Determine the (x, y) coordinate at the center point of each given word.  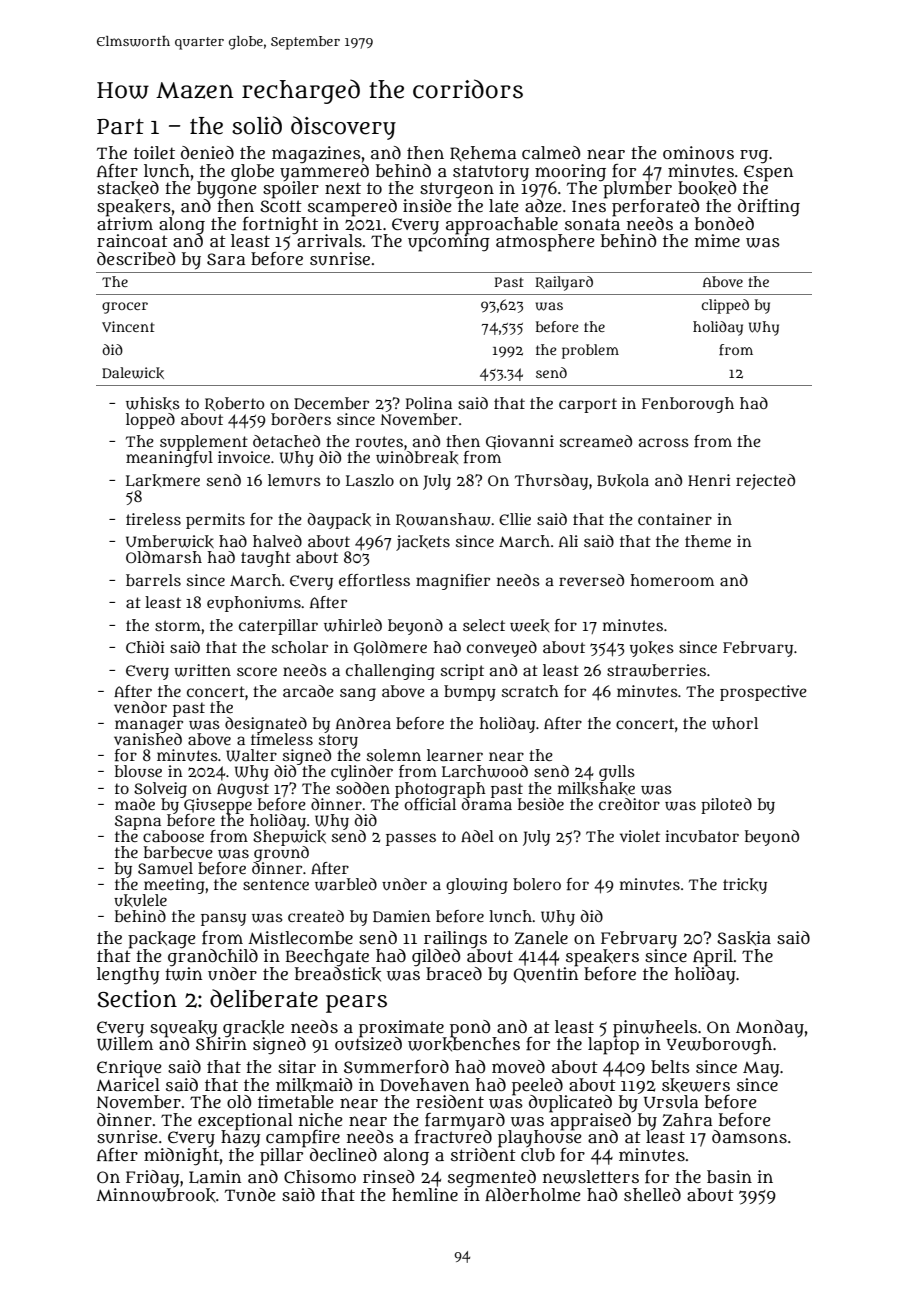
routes (379, 441)
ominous (698, 153)
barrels (153, 580)
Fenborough (688, 405)
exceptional (245, 1121)
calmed (551, 152)
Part (120, 127)
